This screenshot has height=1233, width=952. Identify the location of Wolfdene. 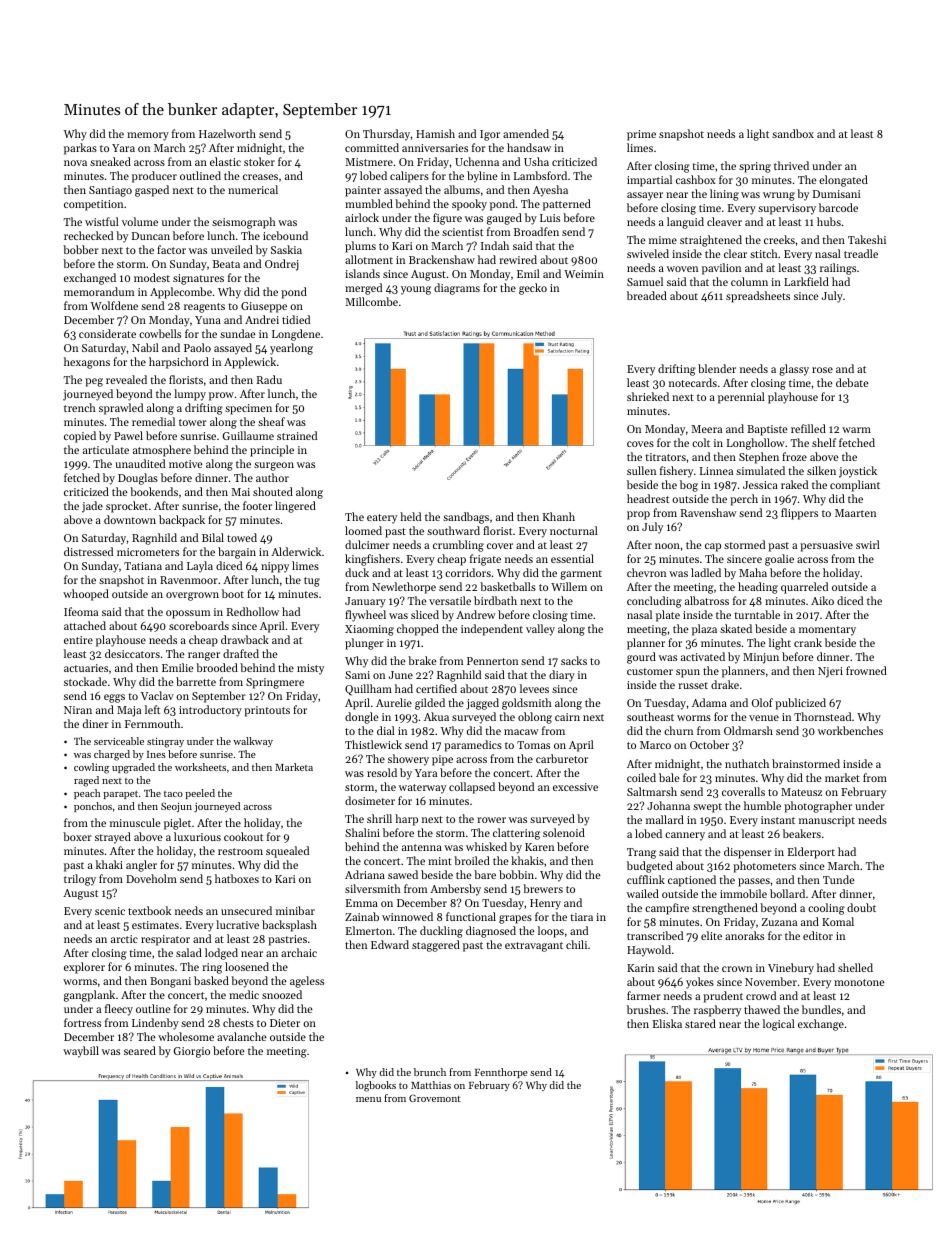
(114, 305).
